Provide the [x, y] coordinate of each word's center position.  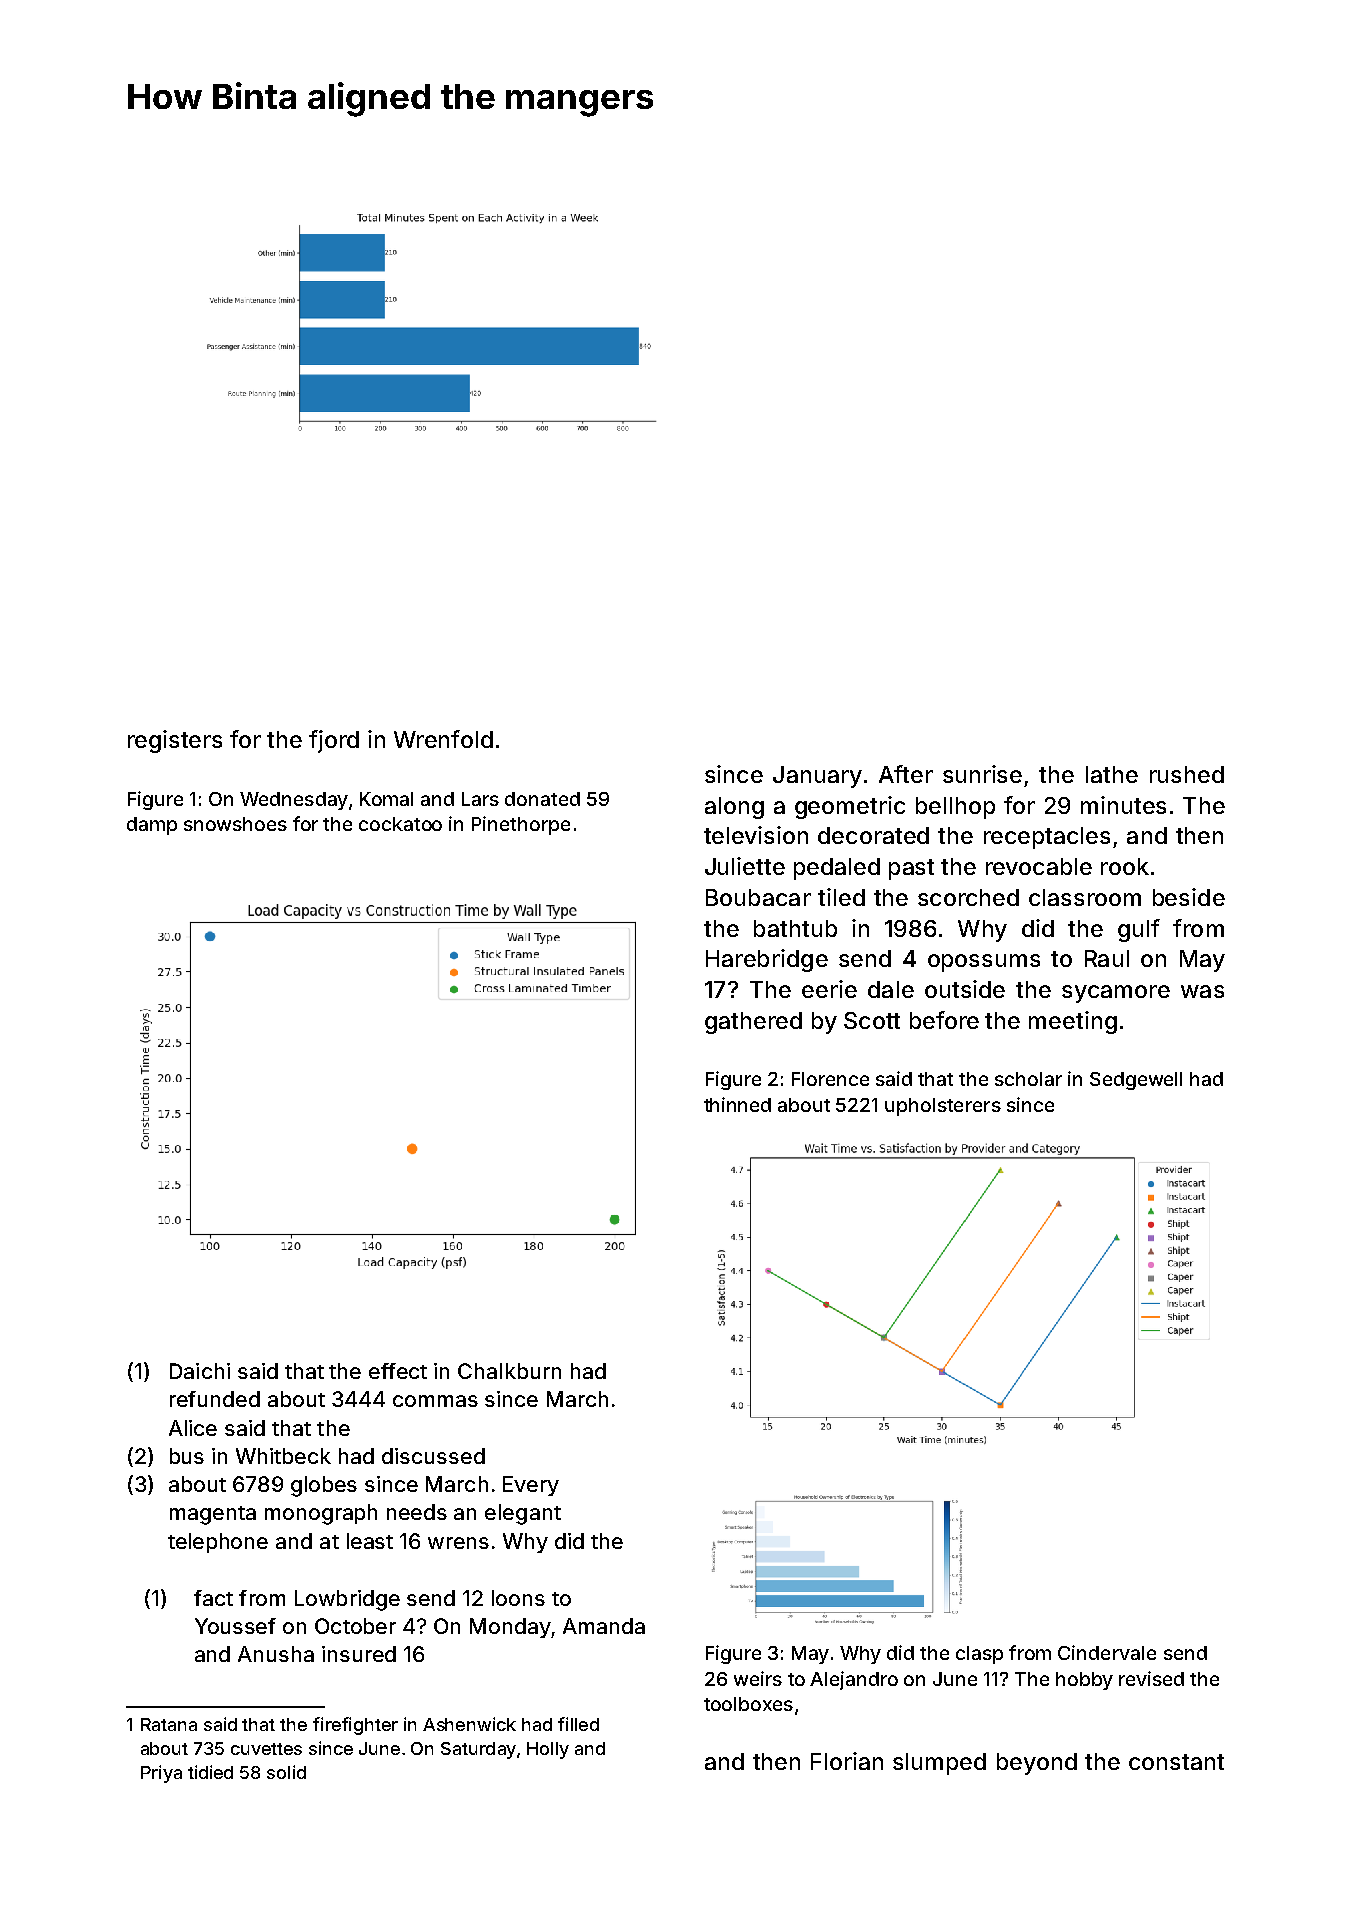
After [906, 774]
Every [531, 1486]
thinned [737, 1104]
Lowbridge [347, 1600]
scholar [1028, 1079]
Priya [161, 1774]
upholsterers [943, 1107]
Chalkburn [509, 1371]
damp [152, 826]
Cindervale [1107, 1652]
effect [398, 1371]
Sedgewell [1136, 1081]
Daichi [200, 1371]
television [756, 835]
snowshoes [235, 824]
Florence [830, 1079]
